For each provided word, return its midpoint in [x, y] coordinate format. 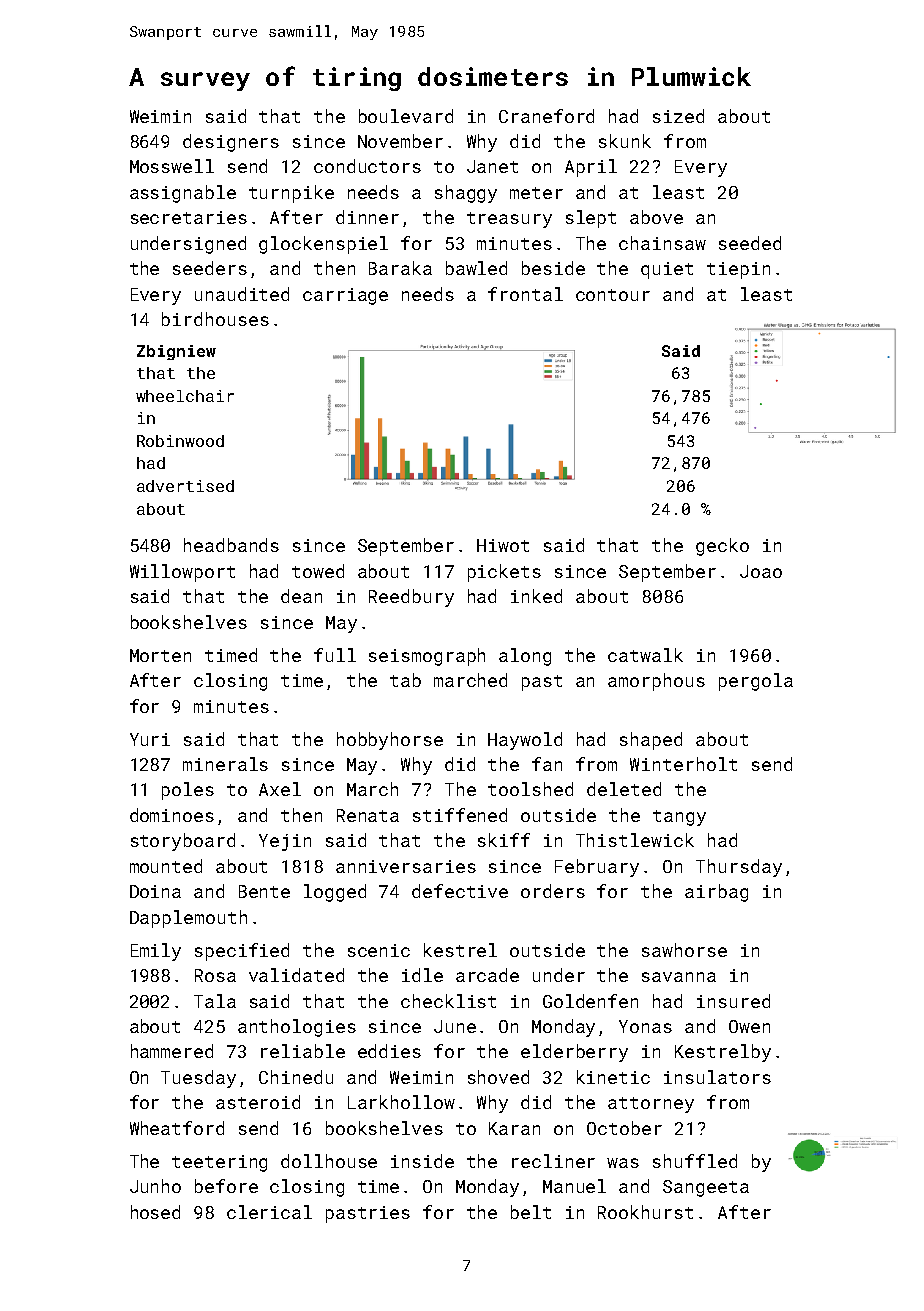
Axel [280, 789]
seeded [750, 243]
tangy [679, 818]
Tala [215, 1001]
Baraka [400, 268]
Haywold [525, 741]
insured [733, 1001]
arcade [487, 975]
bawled [476, 268]
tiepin [738, 270]
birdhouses [215, 319]
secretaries [189, 217]
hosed [155, 1212]
